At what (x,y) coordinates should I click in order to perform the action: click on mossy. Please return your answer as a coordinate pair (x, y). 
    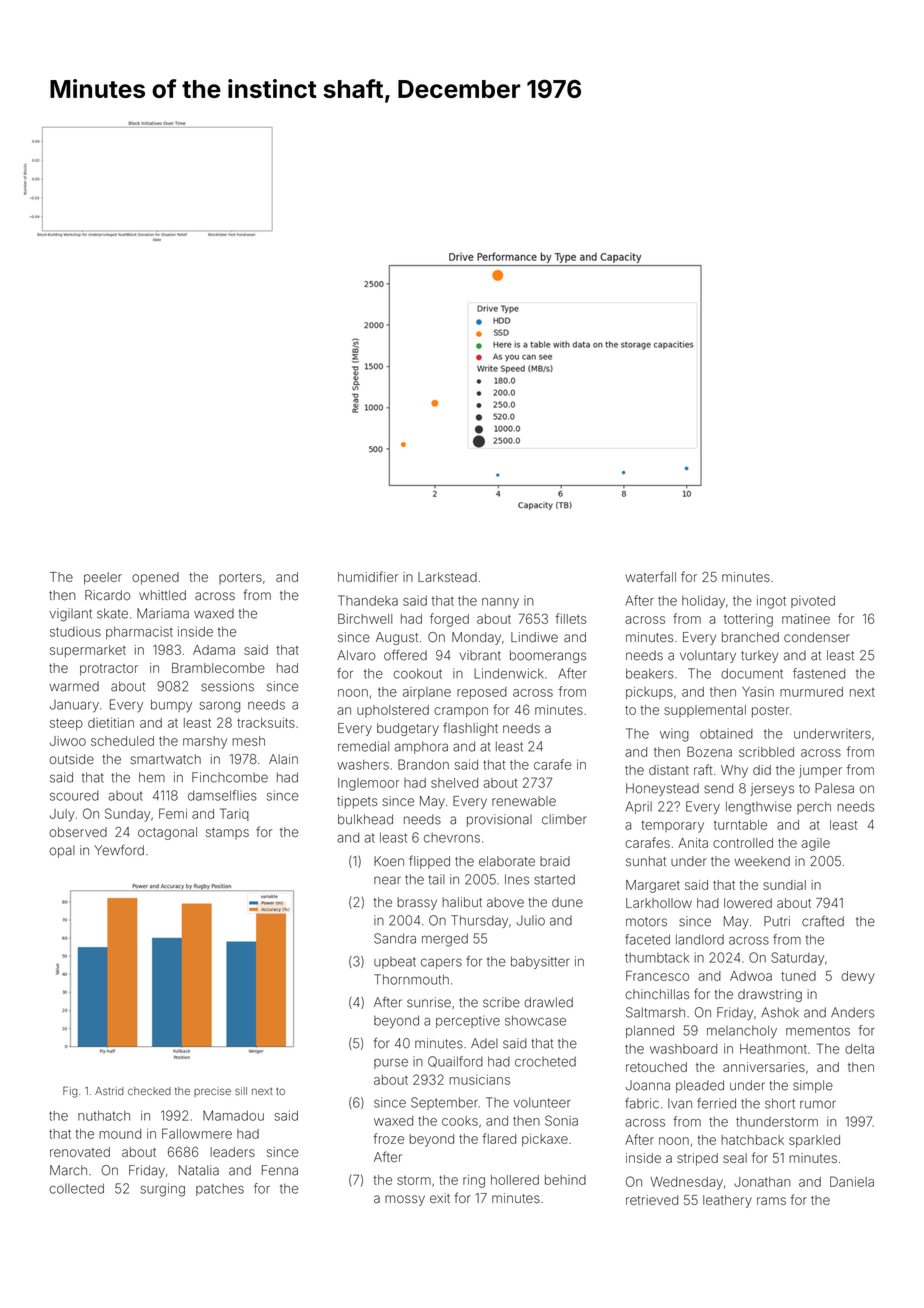
    Looking at the image, I should click on (405, 1200).
